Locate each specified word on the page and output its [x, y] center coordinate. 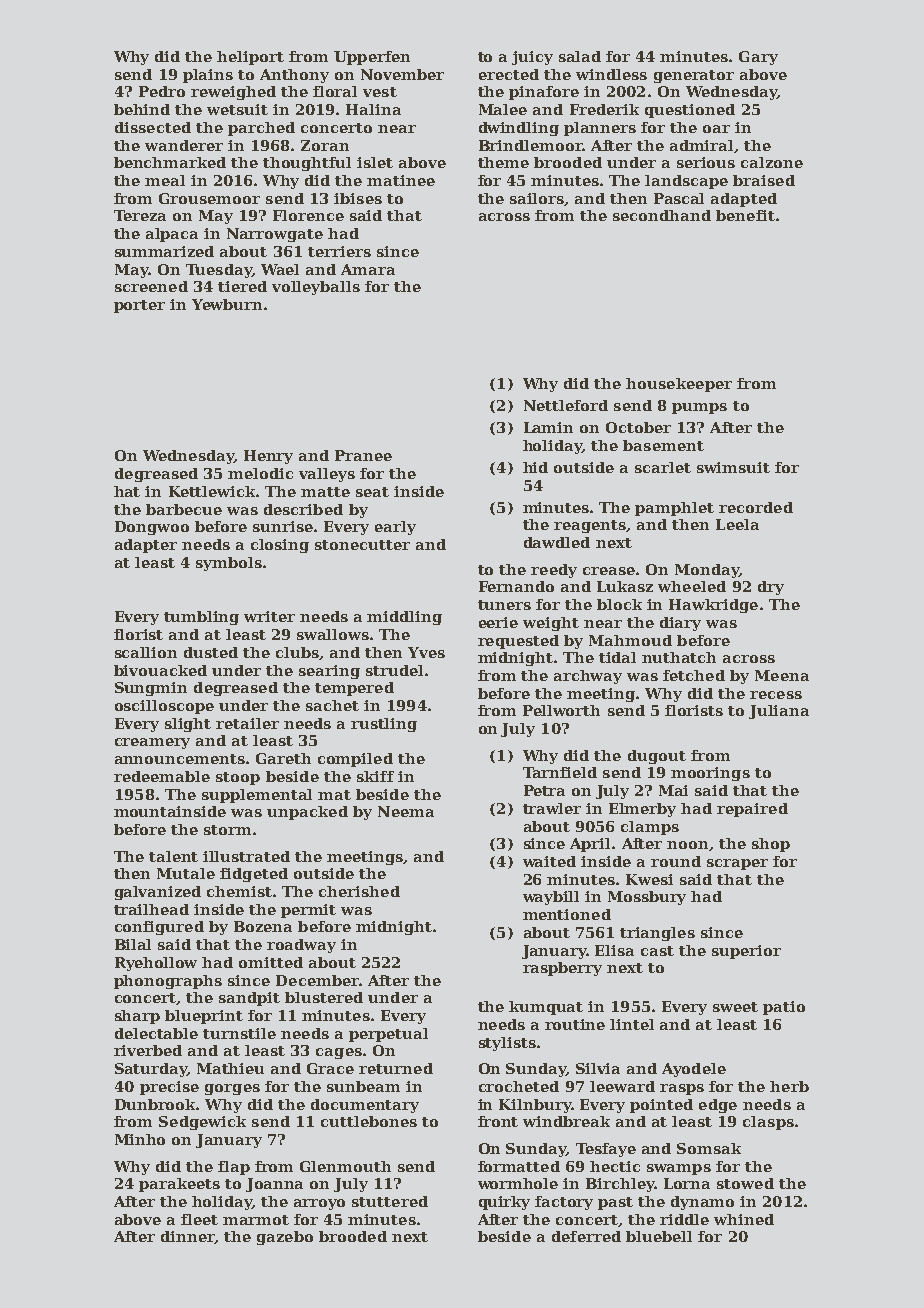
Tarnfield [560, 772]
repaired [752, 810]
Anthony [294, 76]
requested [518, 642]
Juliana [779, 712]
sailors [537, 198]
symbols [229, 564]
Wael [280, 269]
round [676, 861]
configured [159, 928]
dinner [188, 1237]
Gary [758, 58]
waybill [551, 898]
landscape [686, 182]
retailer [247, 723]
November [402, 74]
